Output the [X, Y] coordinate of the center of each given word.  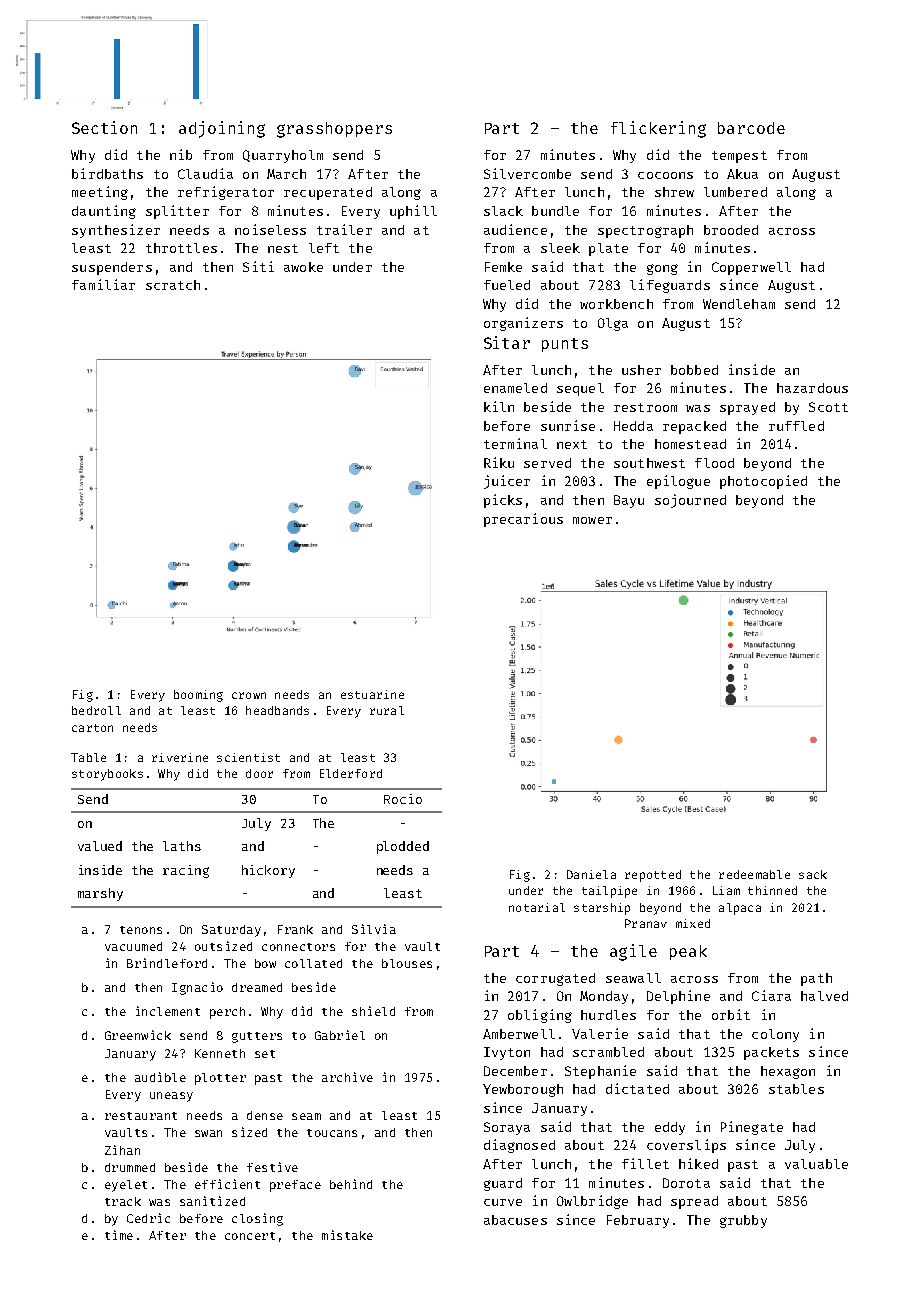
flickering [658, 129]
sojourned [690, 501]
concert [250, 1236]
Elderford [351, 773]
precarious [523, 520]
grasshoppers [334, 130]
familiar [103, 284]
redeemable [754, 874]
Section [104, 127]
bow [265, 963]
